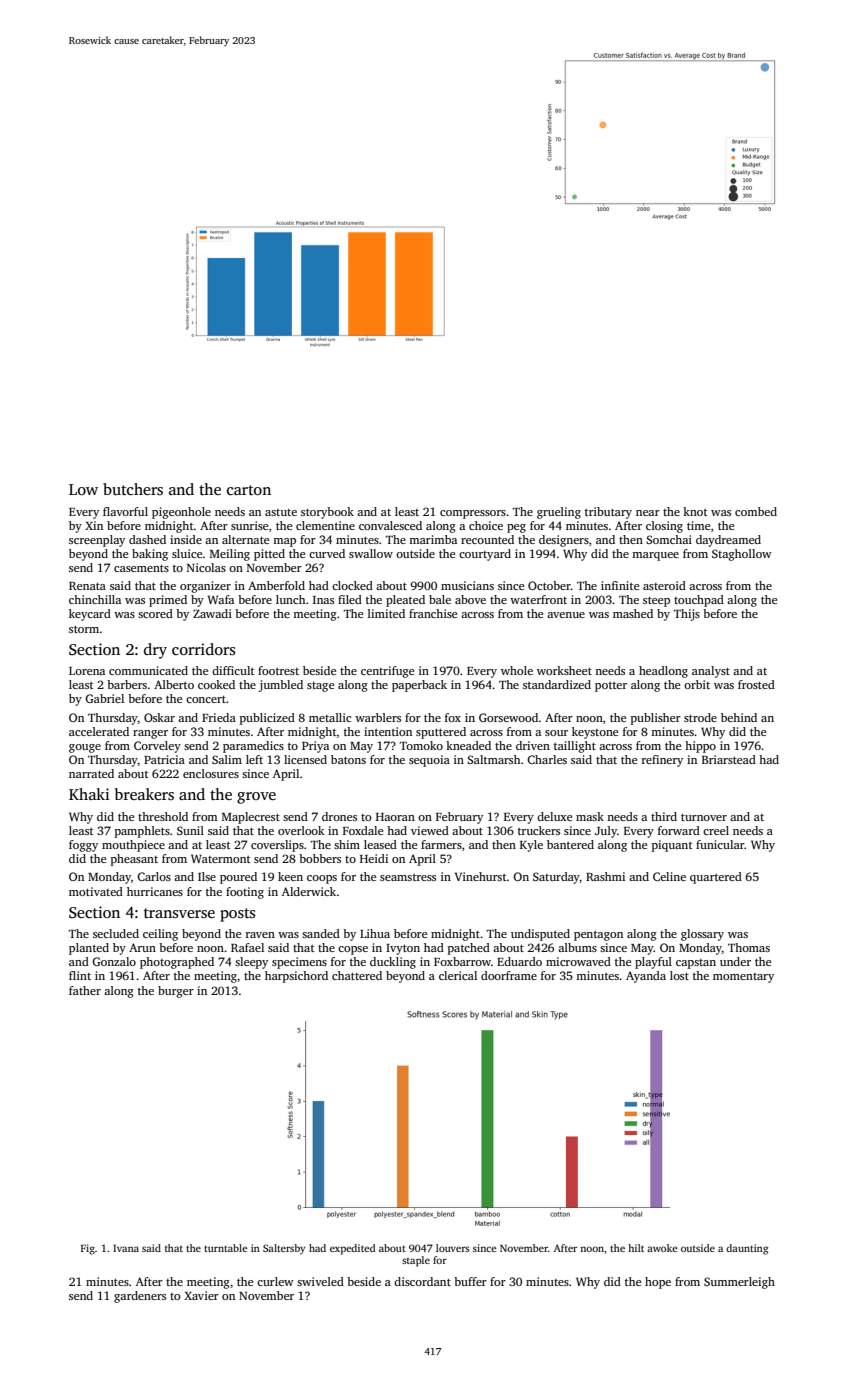 The width and height of the page is (849, 1400). Describe the element at coordinates (140, 1297) in the page. I see `gardeners` at that location.
